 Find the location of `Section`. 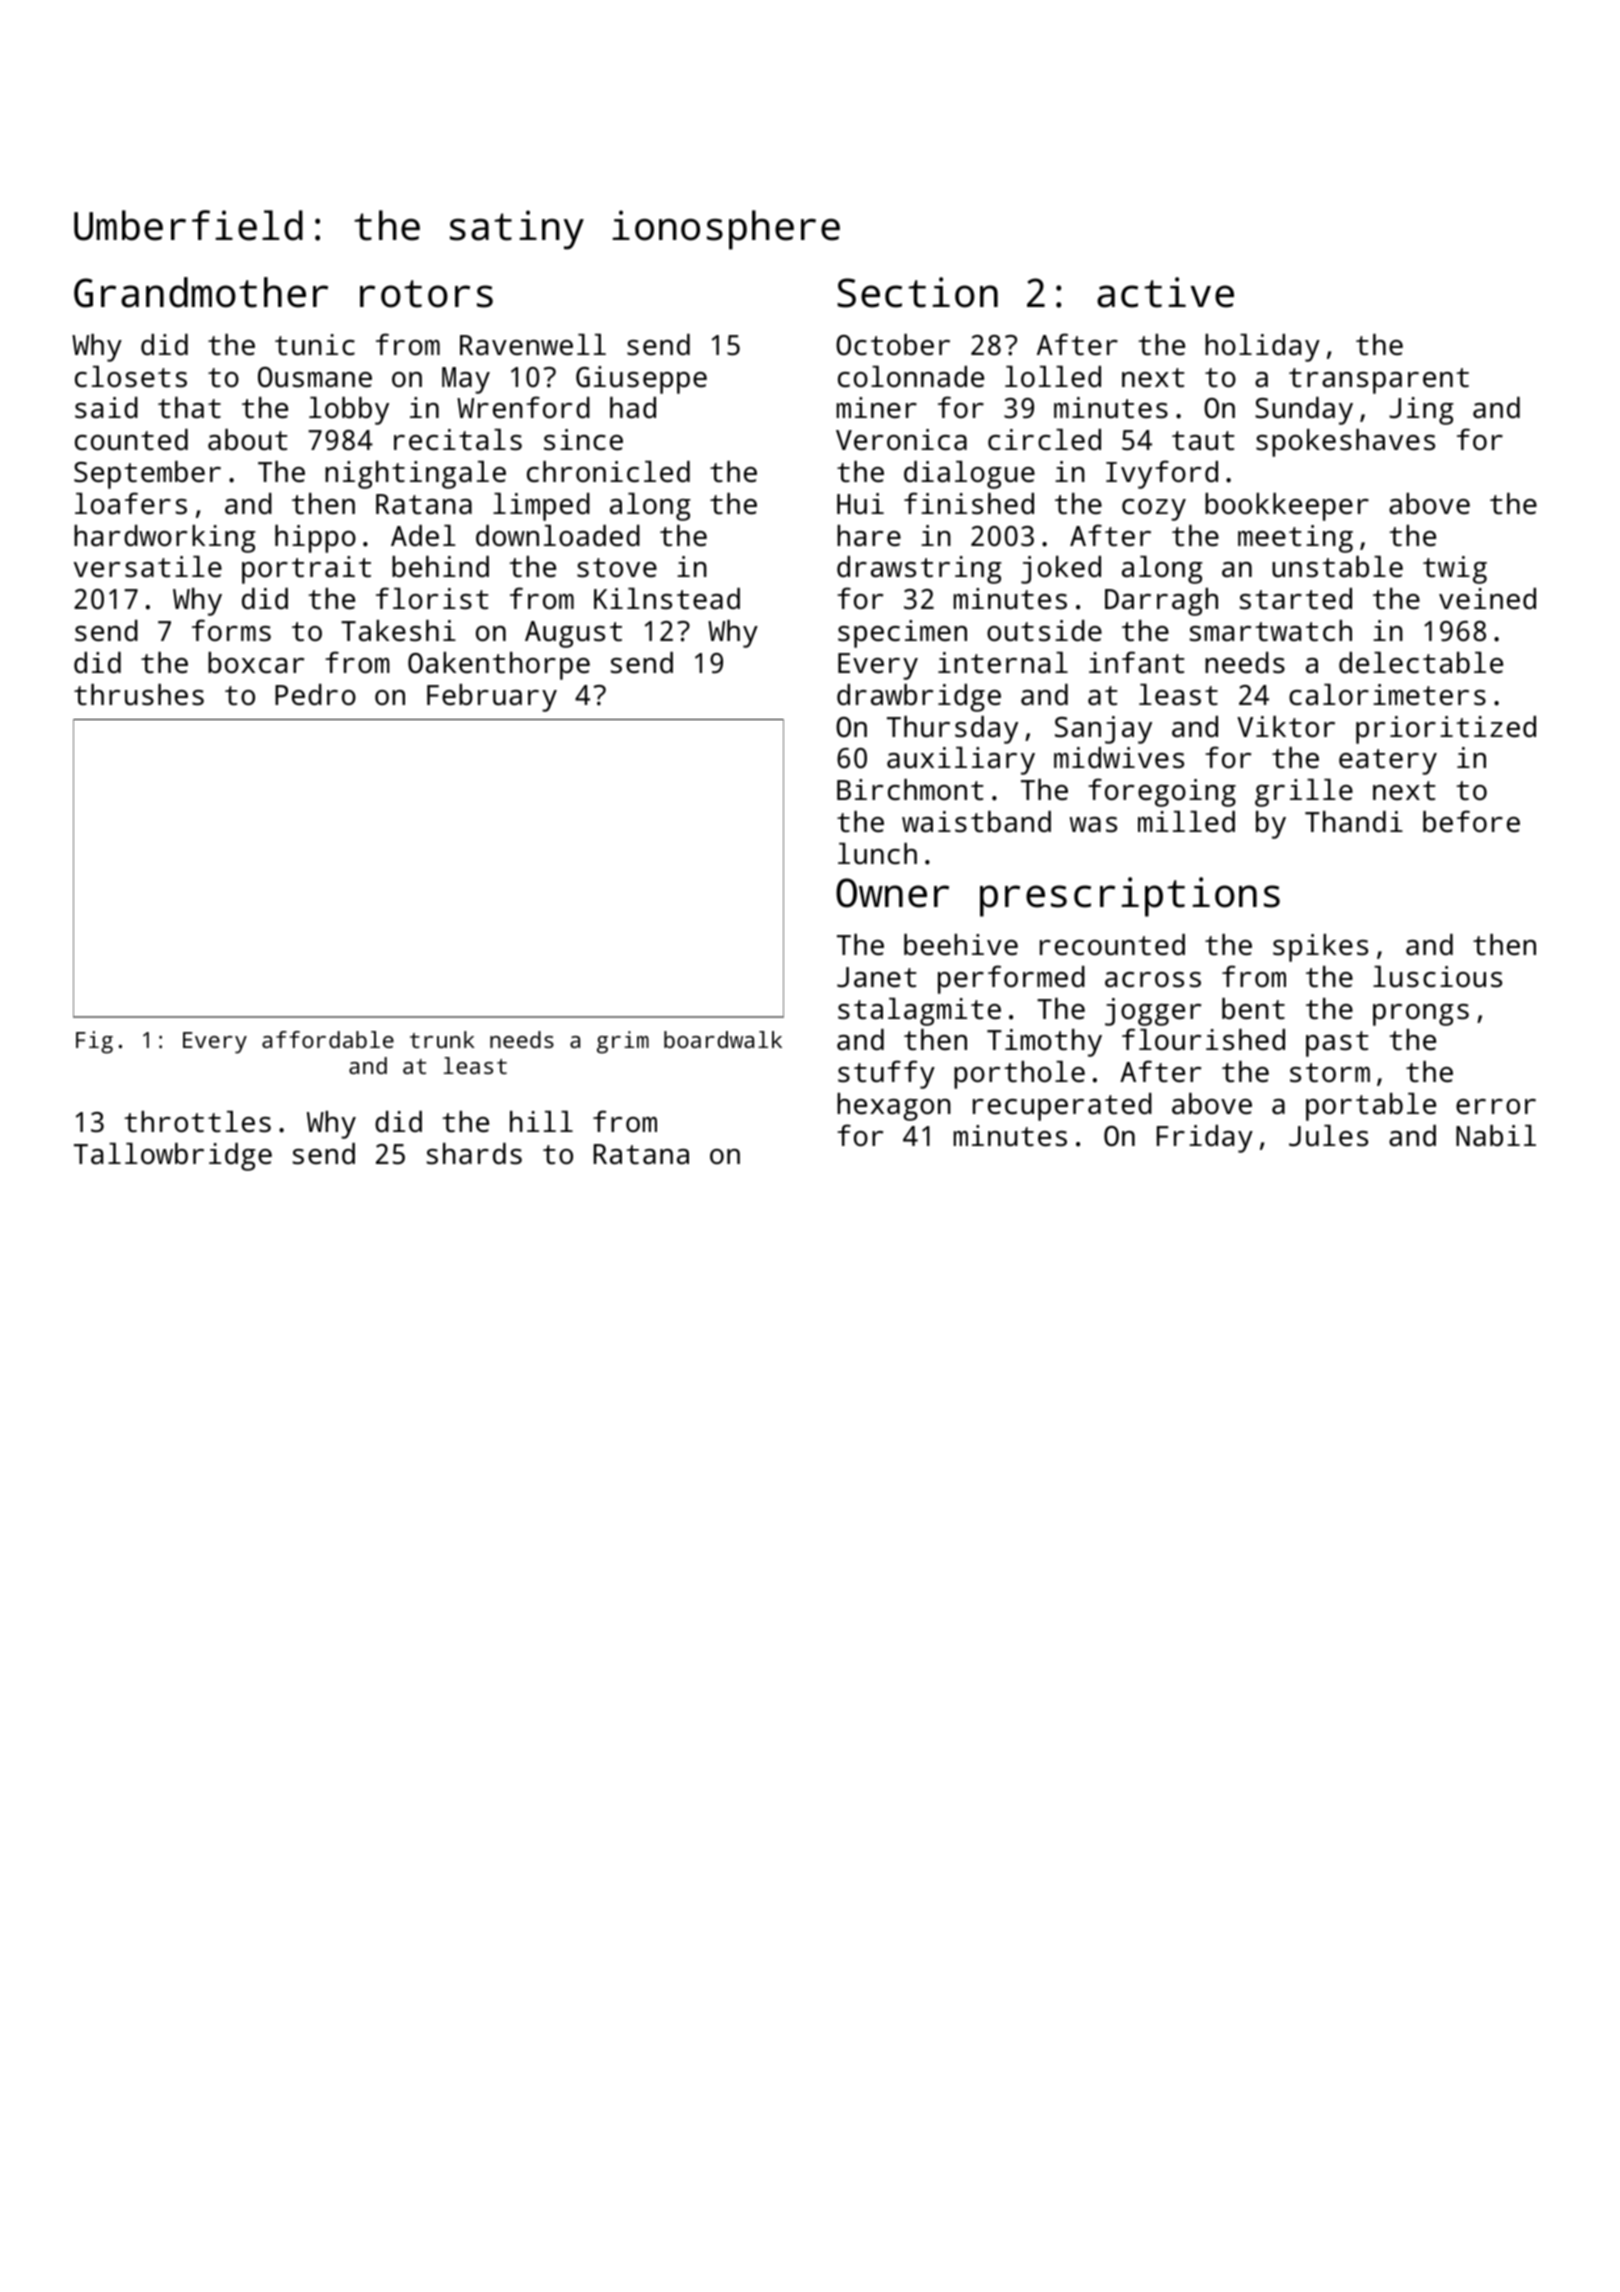

Section is located at coordinates (917, 292).
